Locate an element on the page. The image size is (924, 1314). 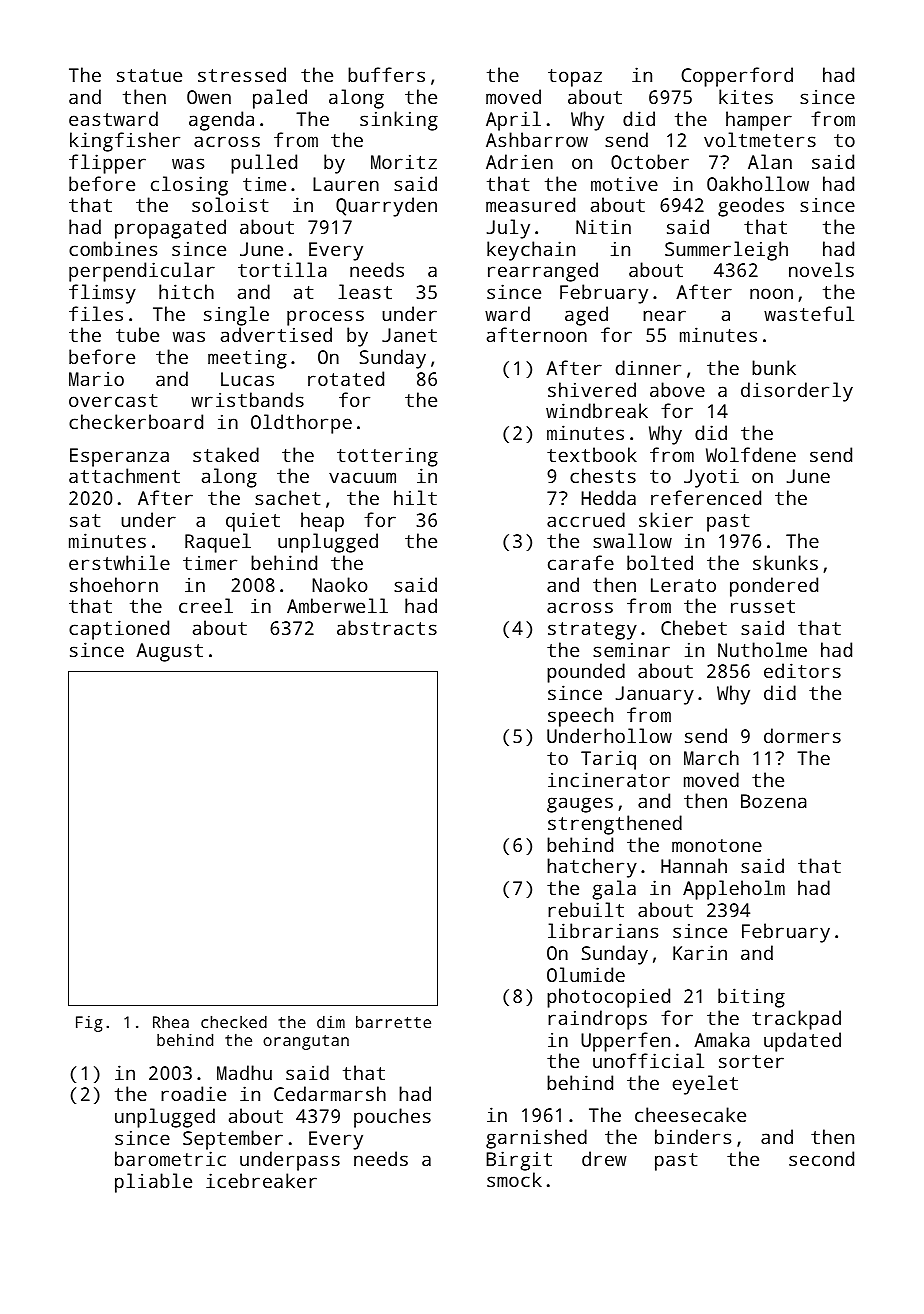
topaz is located at coordinates (575, 78).
